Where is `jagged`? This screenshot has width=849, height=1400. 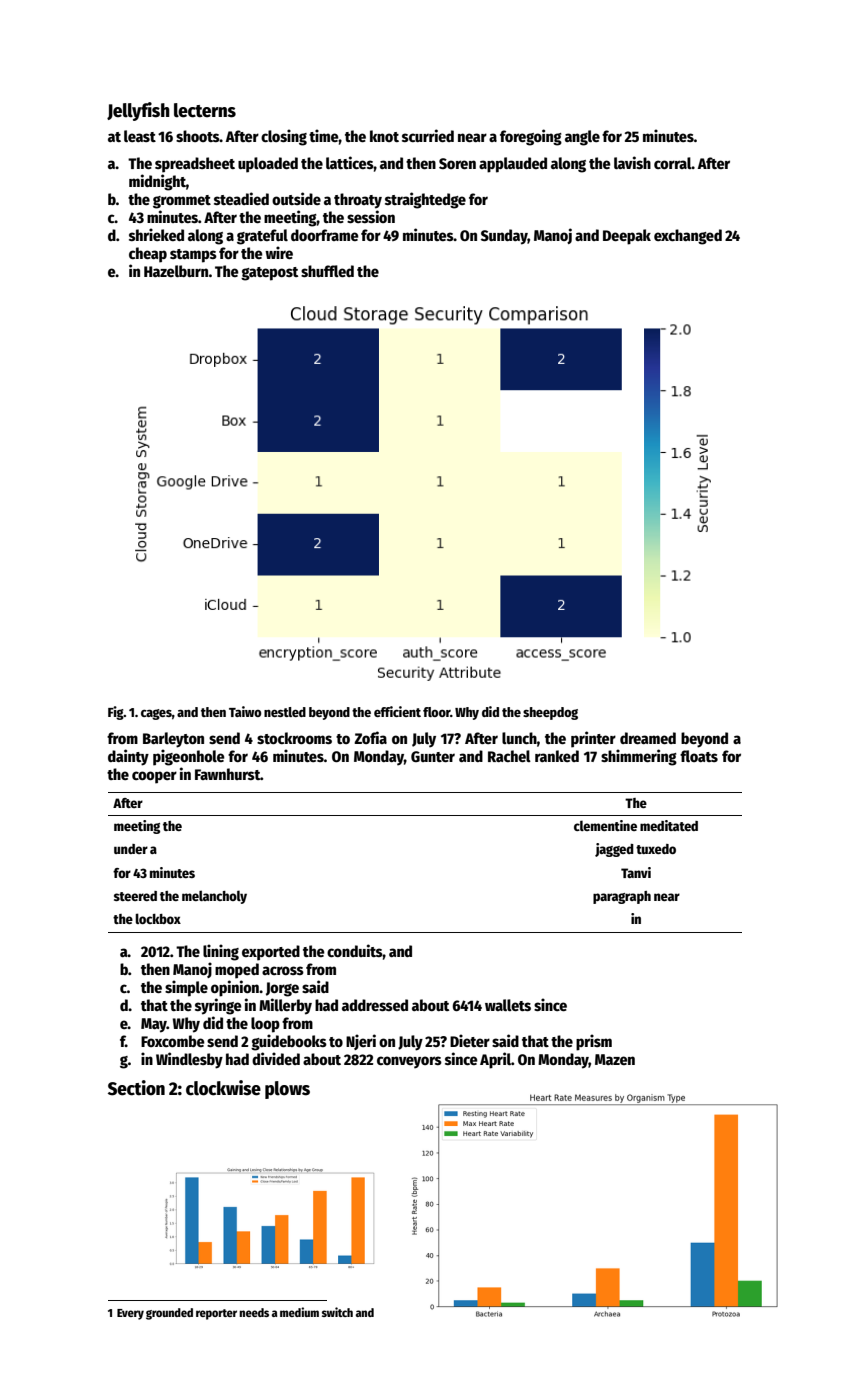 jagged is located at coordinates (614, 850).
